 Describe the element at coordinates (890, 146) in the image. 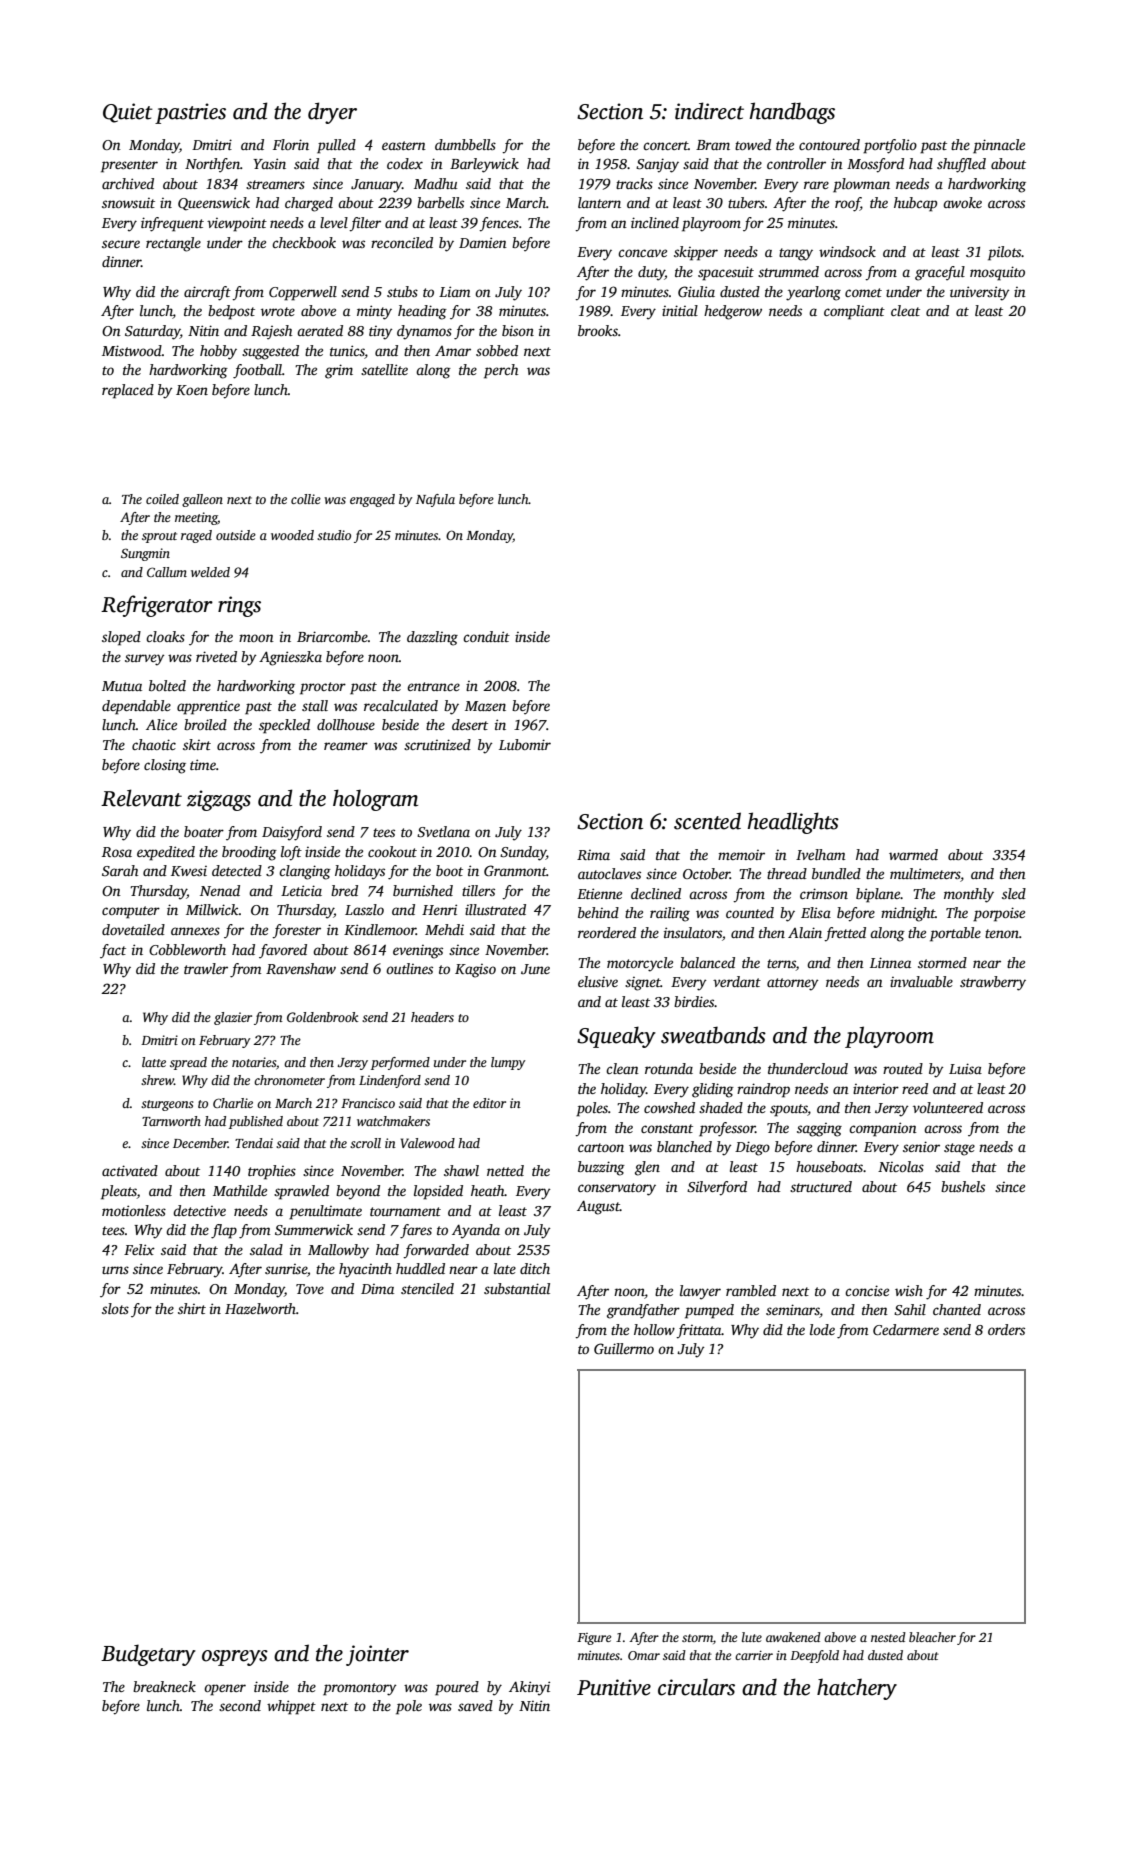

I see `portfolio` at that location.
